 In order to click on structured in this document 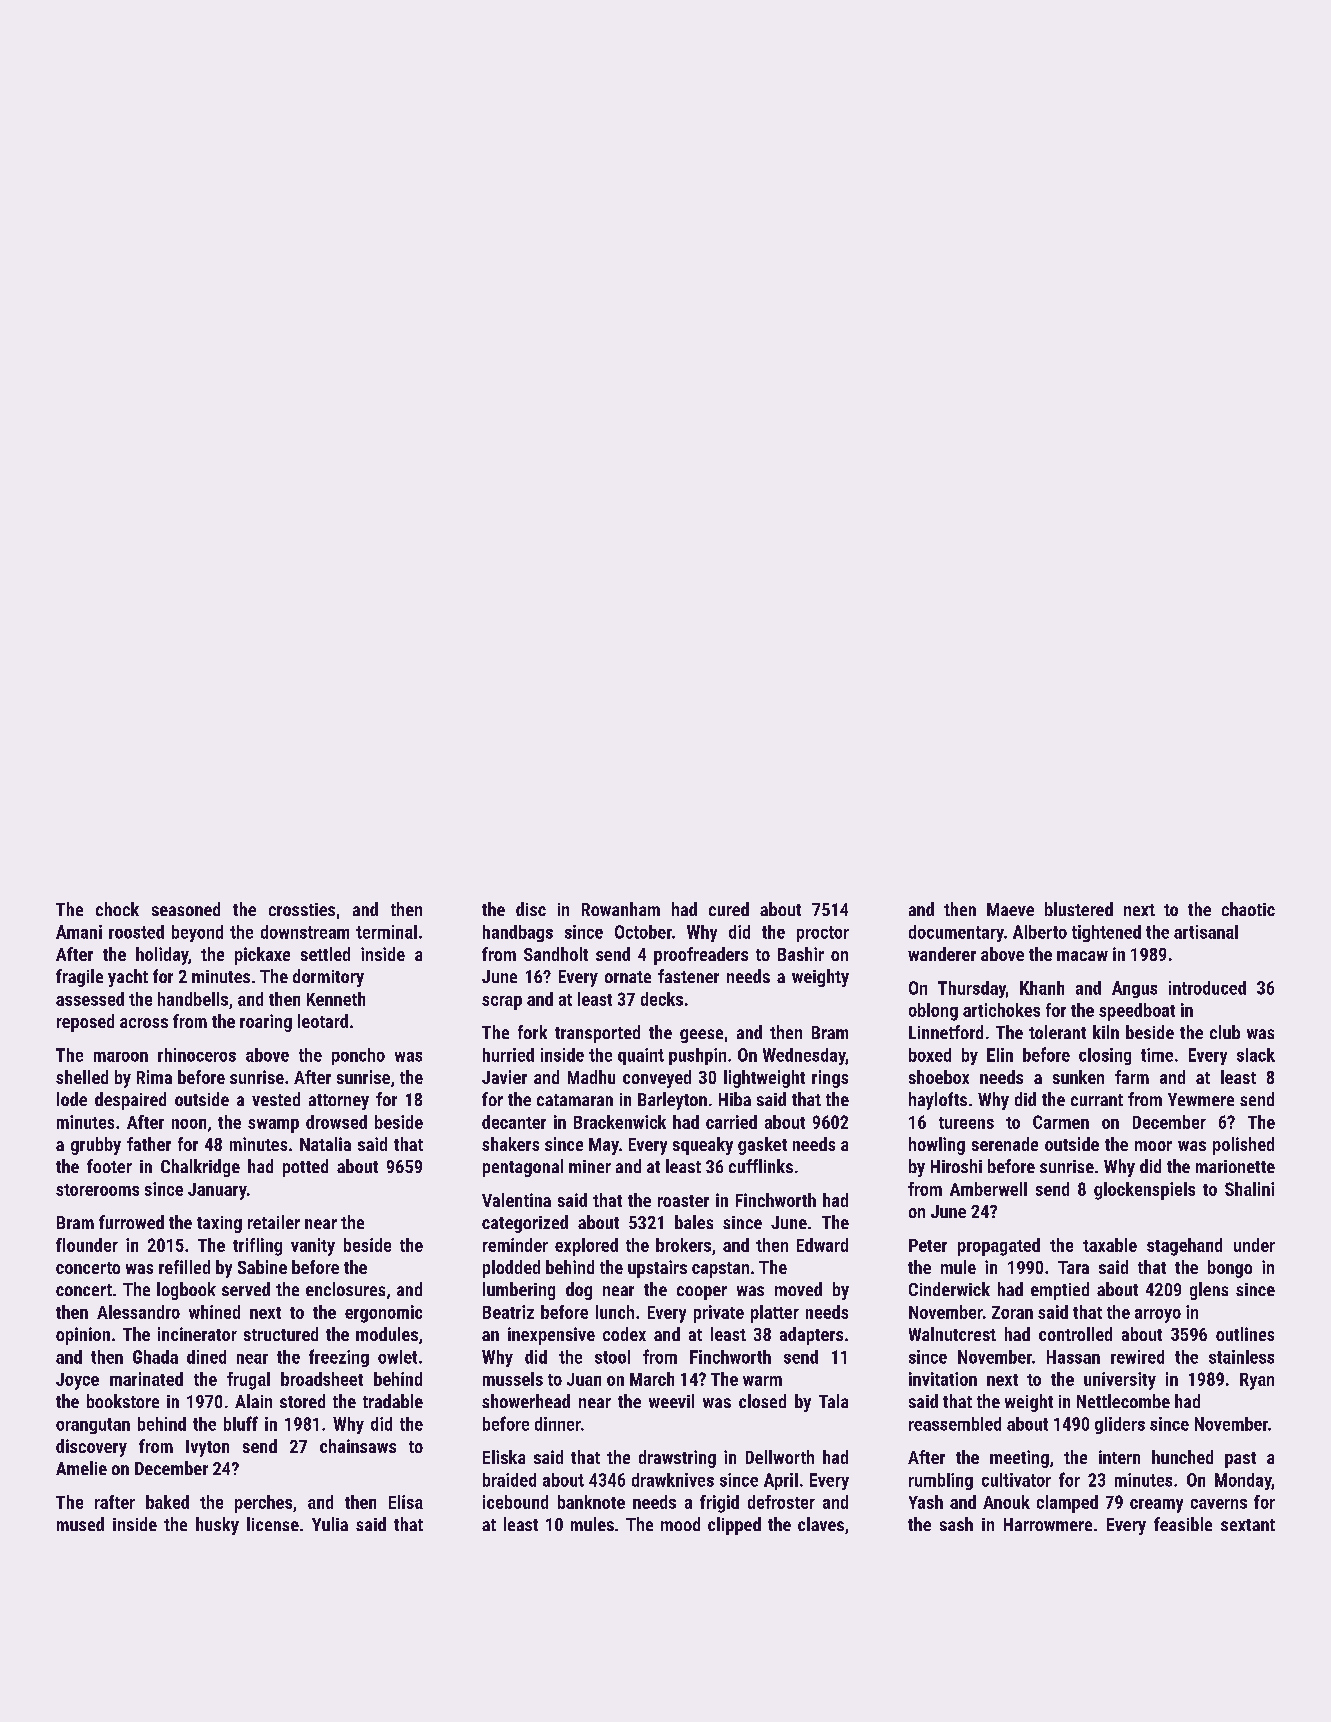, I will do `click(281, 1334)`.
